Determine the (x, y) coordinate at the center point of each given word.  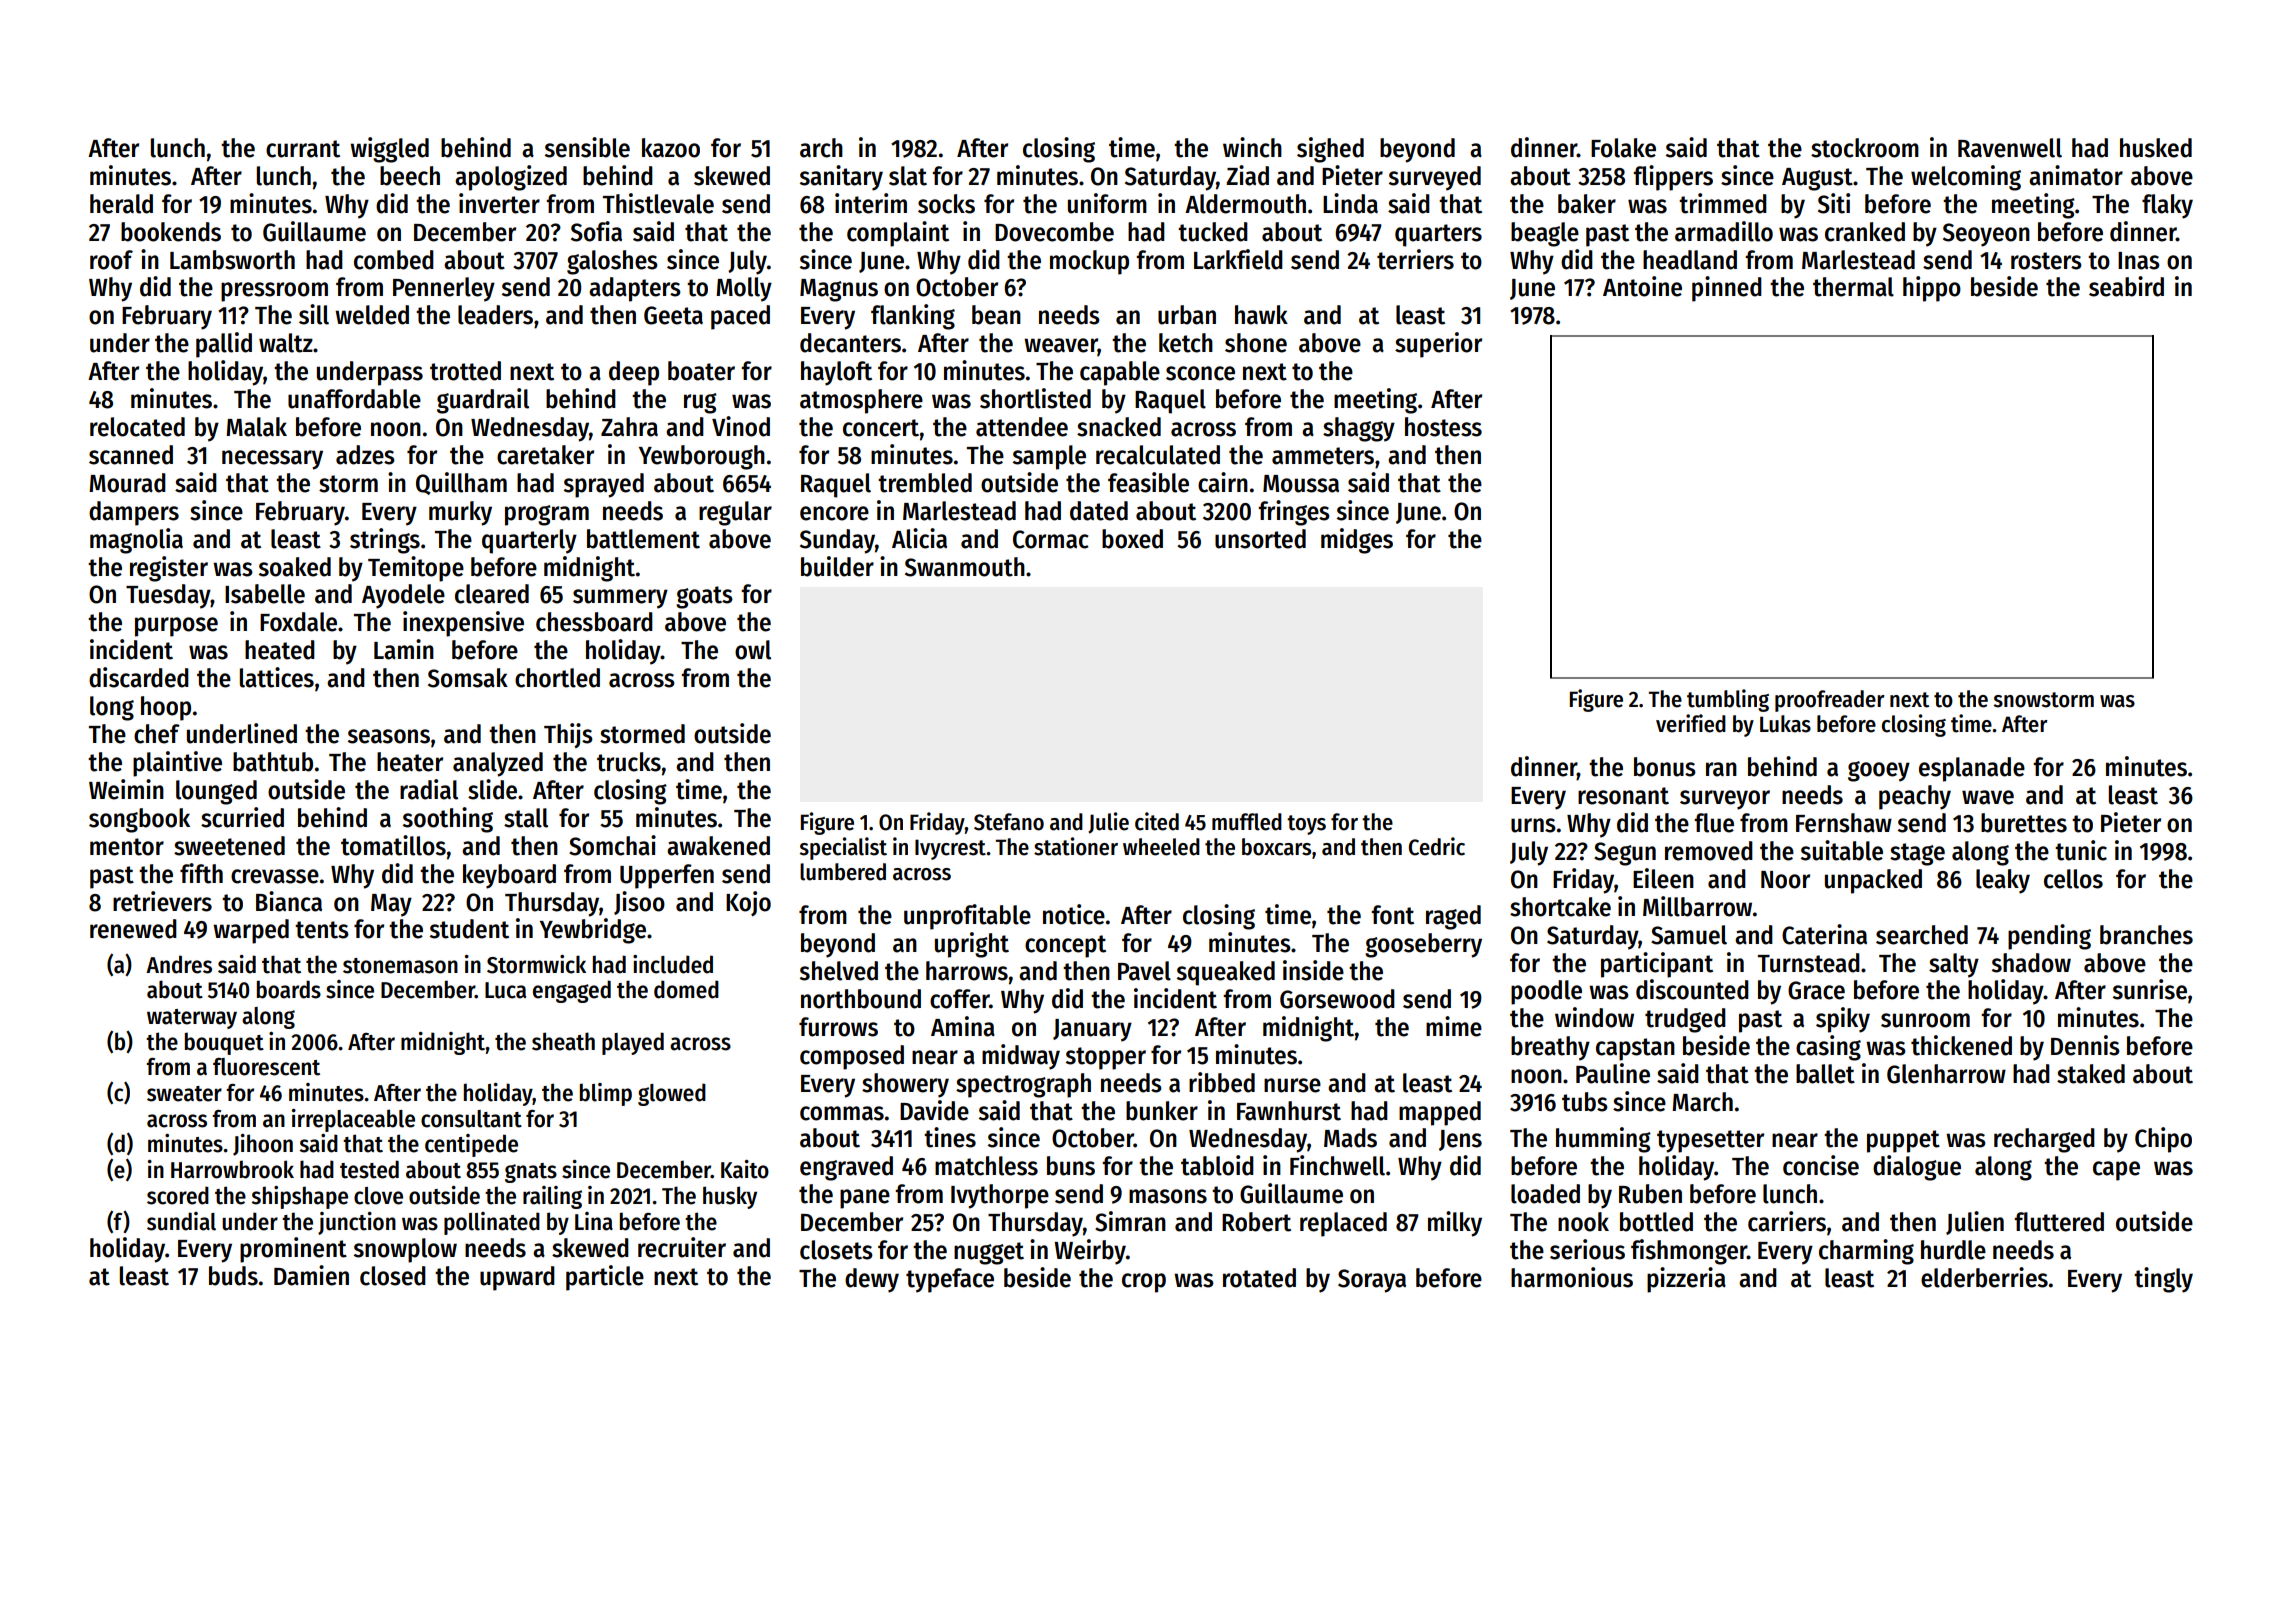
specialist (843, 848)
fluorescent (266, 1067)
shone (1256, 343)
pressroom (274, 292)
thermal (1853, 287)
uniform (1107, 203)
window (1594, 1017)
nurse (1292, 1085)
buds (233, 1276)
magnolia (136, 541)
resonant (1623, 796)
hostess (1443, 427)
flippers (1673, 178)
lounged (216, 792)
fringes (1294, 513)
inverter (499, 203)
